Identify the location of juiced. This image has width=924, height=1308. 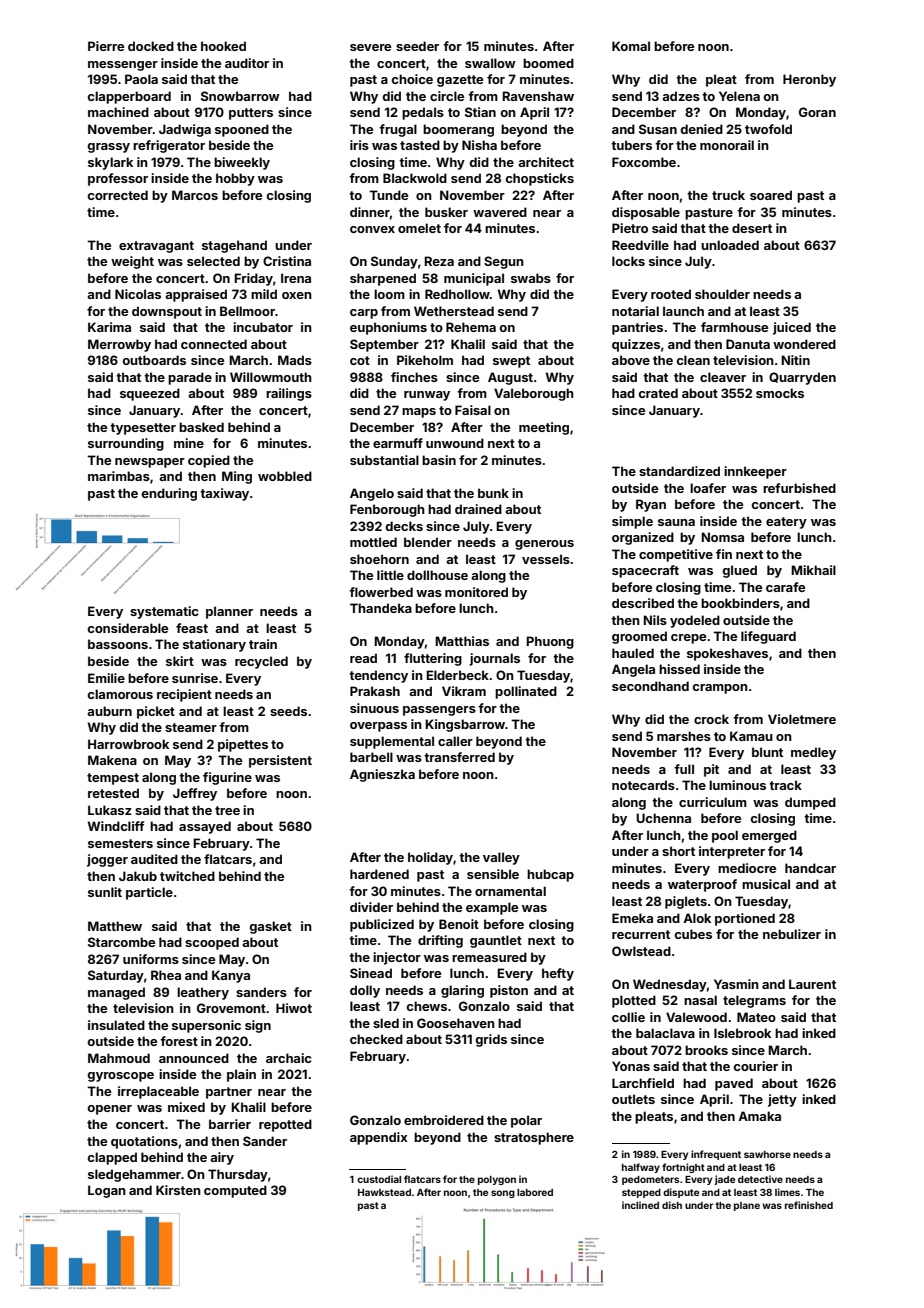
(792, 328).
